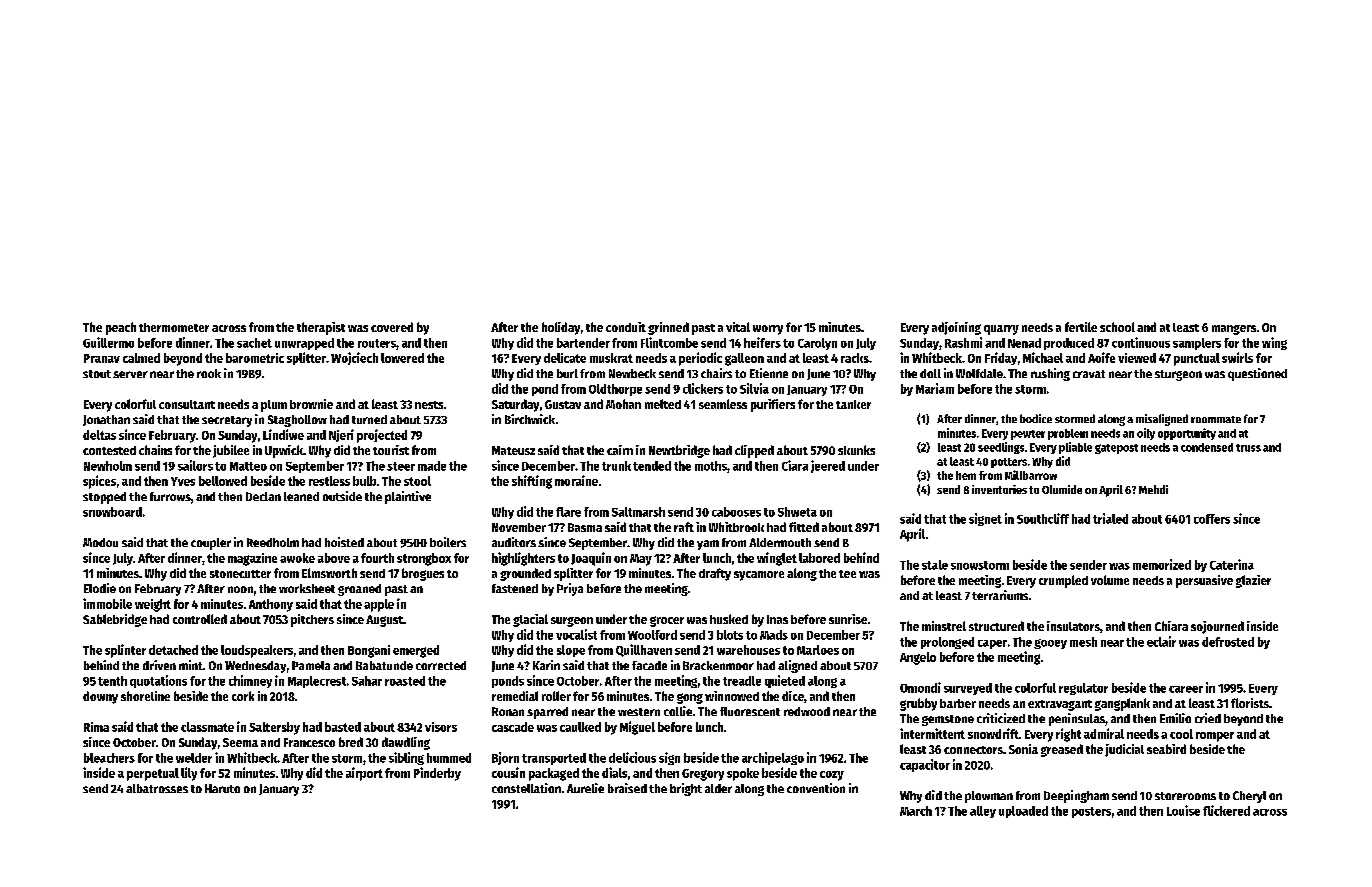 This document has width=1372, height=887. What do you see at coordinates (222, 788) in the document?
I see `Haruto` at bounding box center [222, 788].
